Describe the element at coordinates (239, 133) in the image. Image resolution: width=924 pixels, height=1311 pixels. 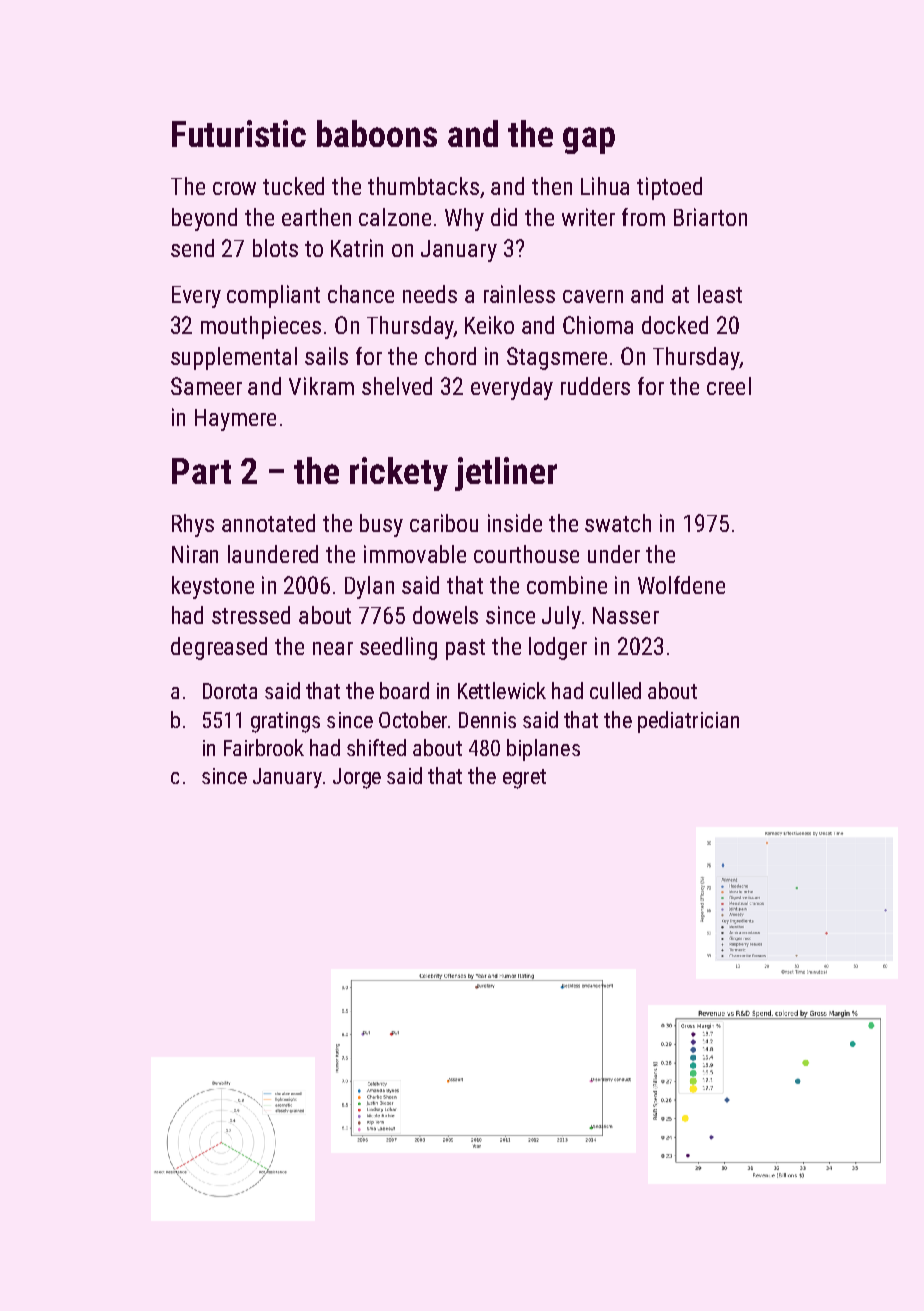
I see `Futuristic` at that location.
